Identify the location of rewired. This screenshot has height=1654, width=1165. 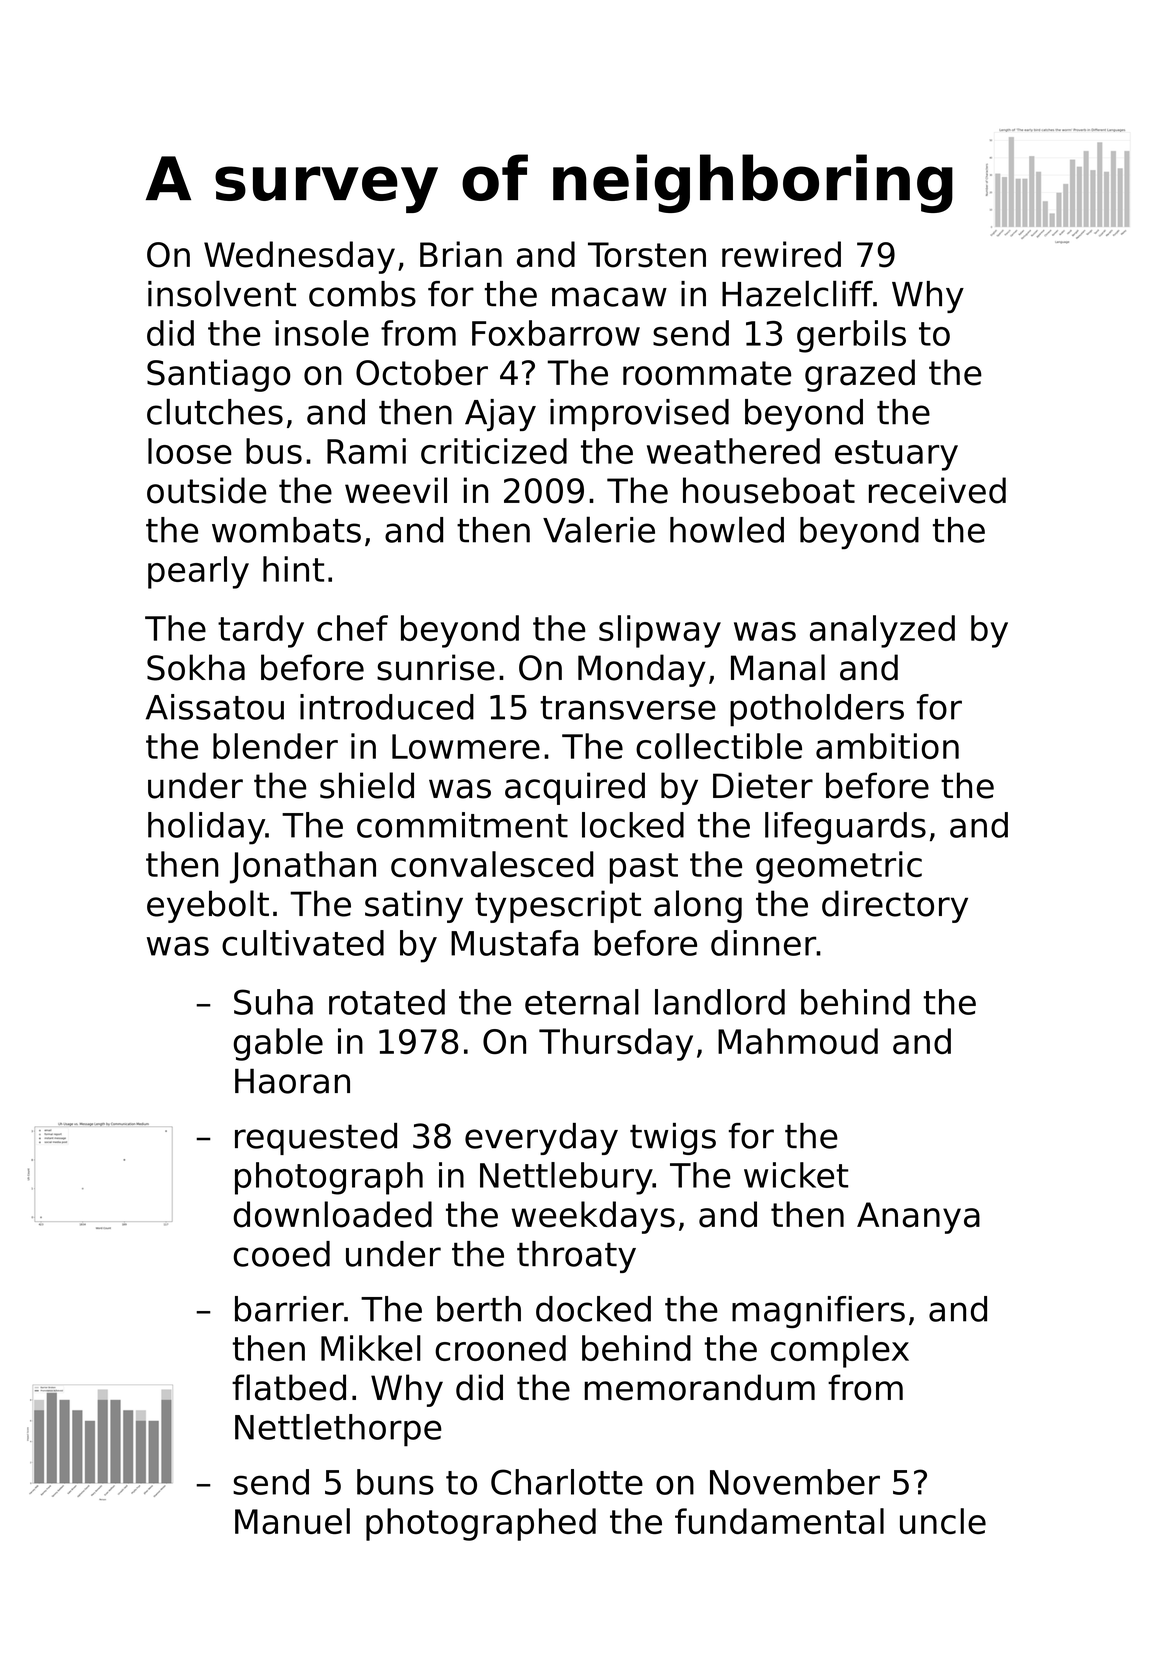
(781, 254).
